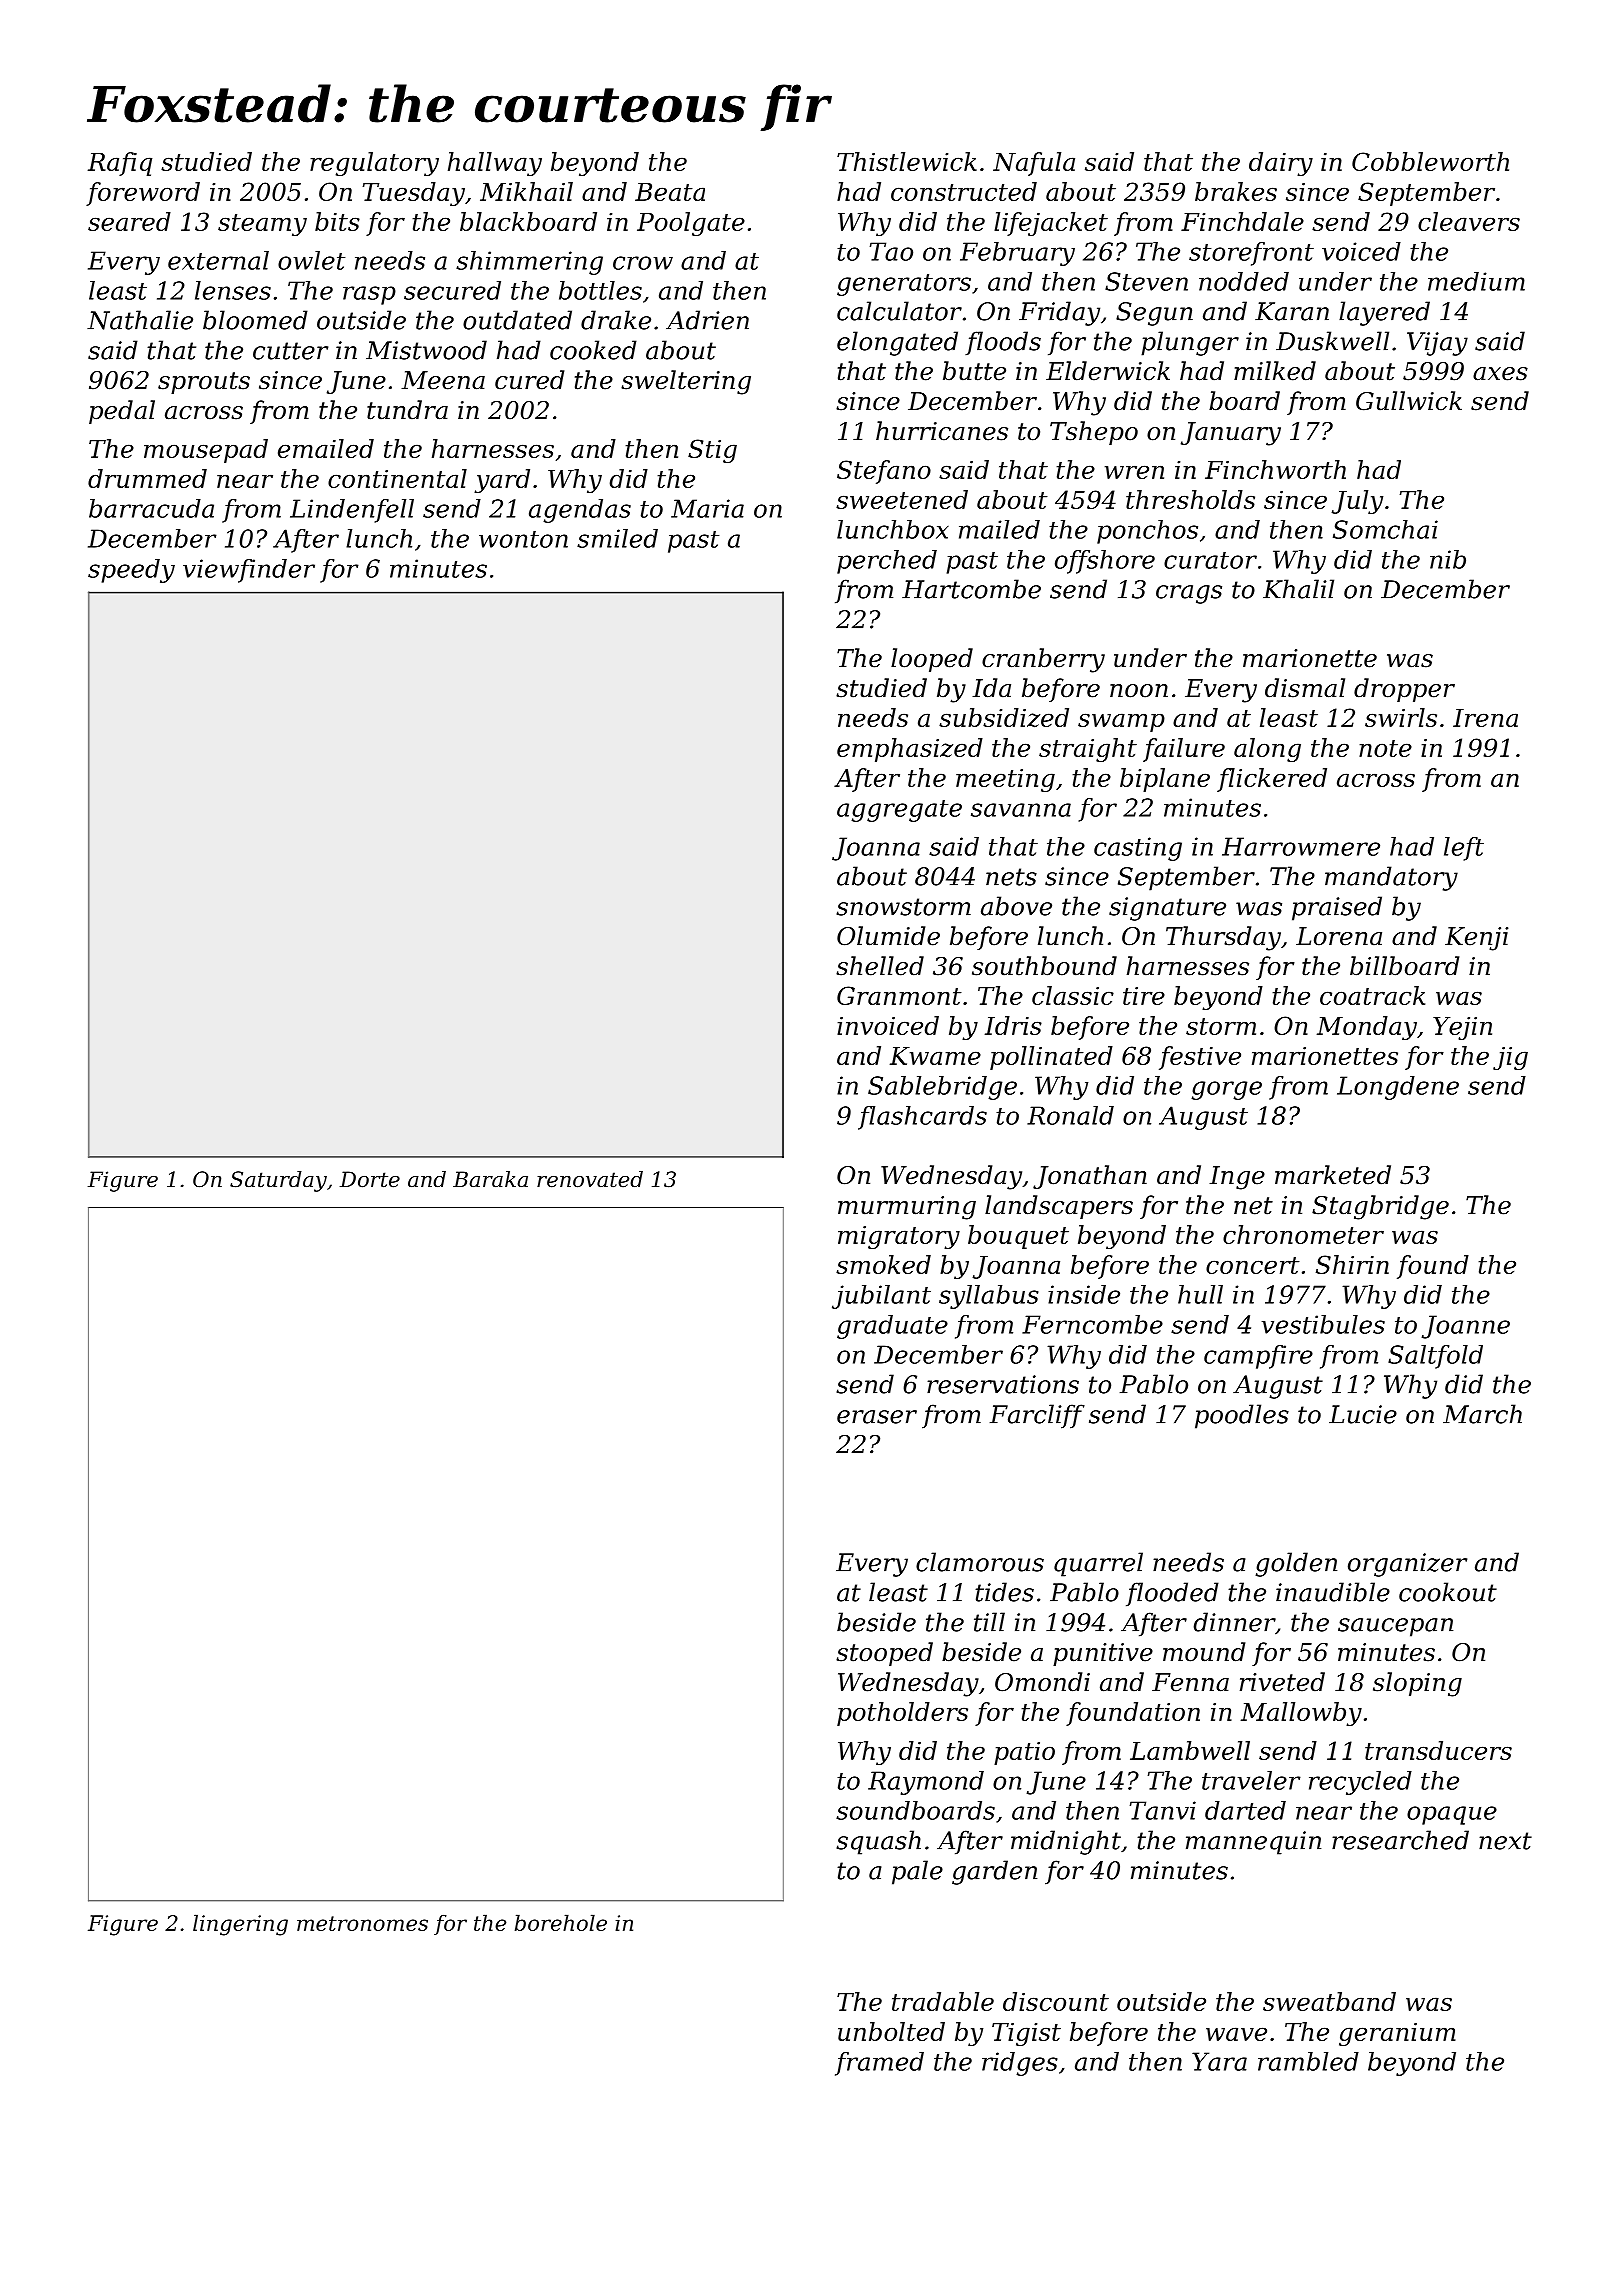 Image resolution: width=1620 pixels, height=2292 pixels. What do you see at coordinates (891, 251) in the document?
I see `Tao` at bounding box center [891, 251].
